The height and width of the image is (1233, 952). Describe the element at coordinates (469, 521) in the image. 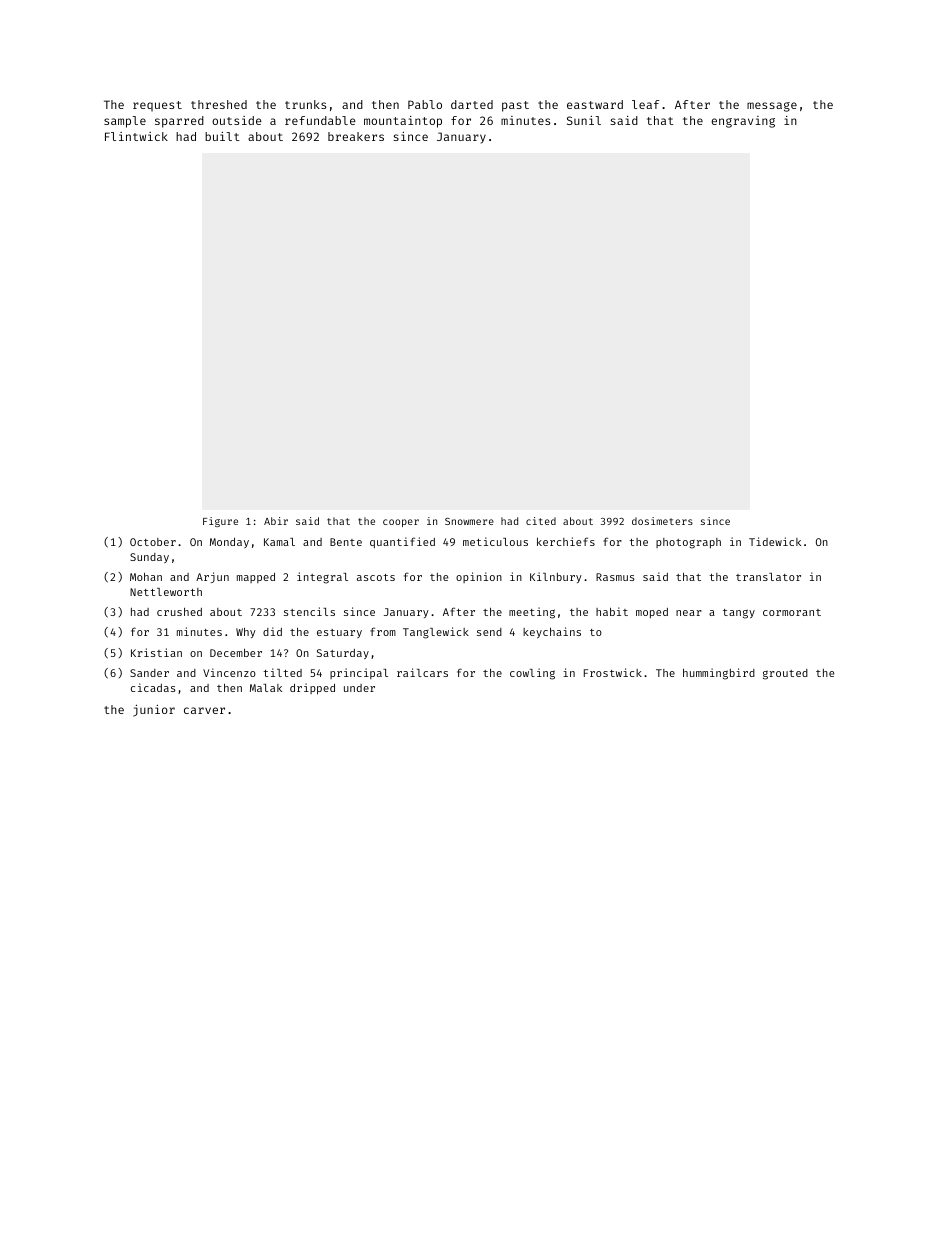

I see `Snowmere` at that location.
